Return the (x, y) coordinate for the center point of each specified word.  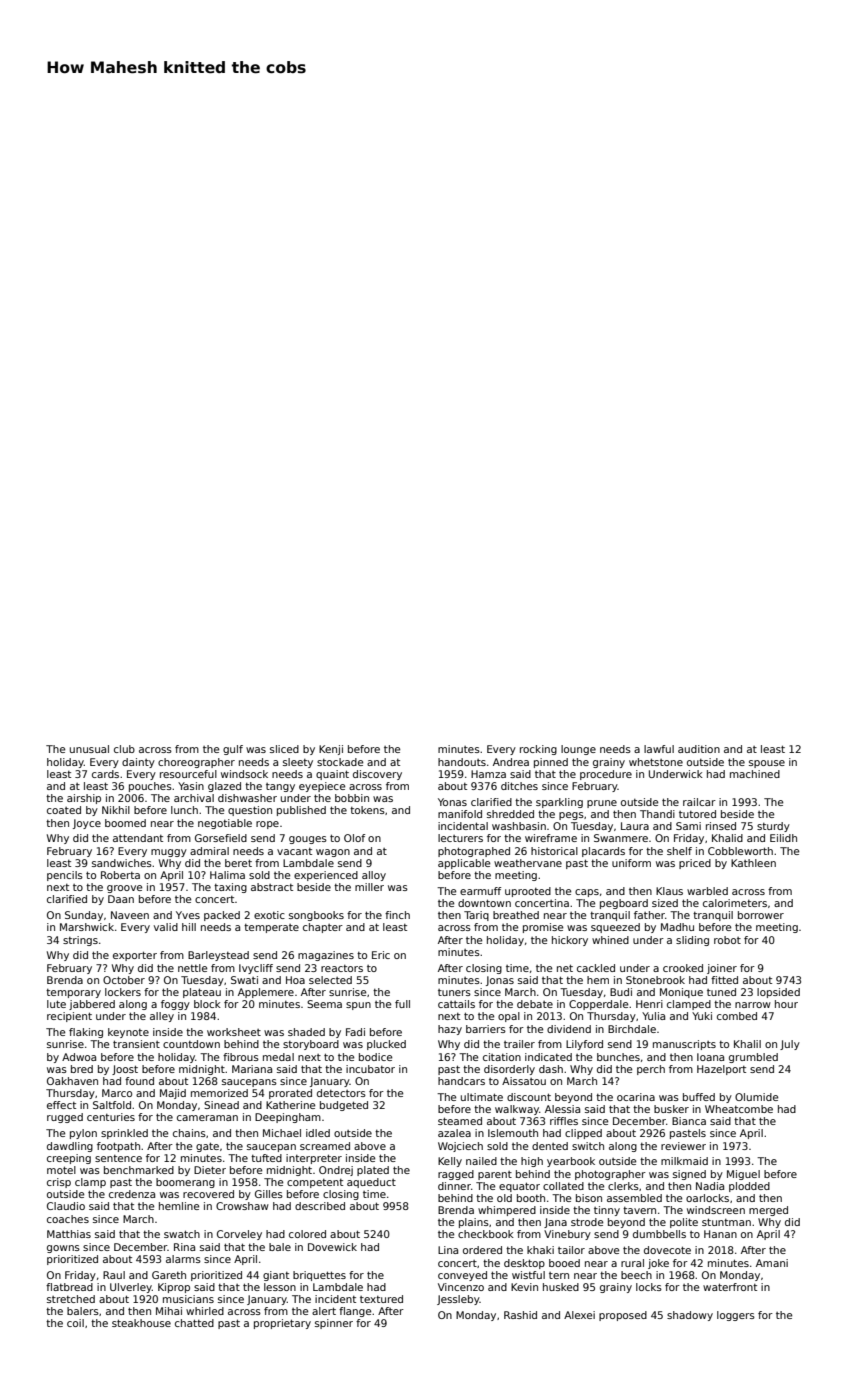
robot (727, 940)
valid (166, 927)
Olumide (756, 1097)
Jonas (500, 981)
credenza (132, 1194)
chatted (194, 1323)
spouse (767, 764)
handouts (462, 762)
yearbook (571, 1162)
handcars (461, 1081)
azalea (454, 1133)
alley (162, 1017)
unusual (89, 749)
